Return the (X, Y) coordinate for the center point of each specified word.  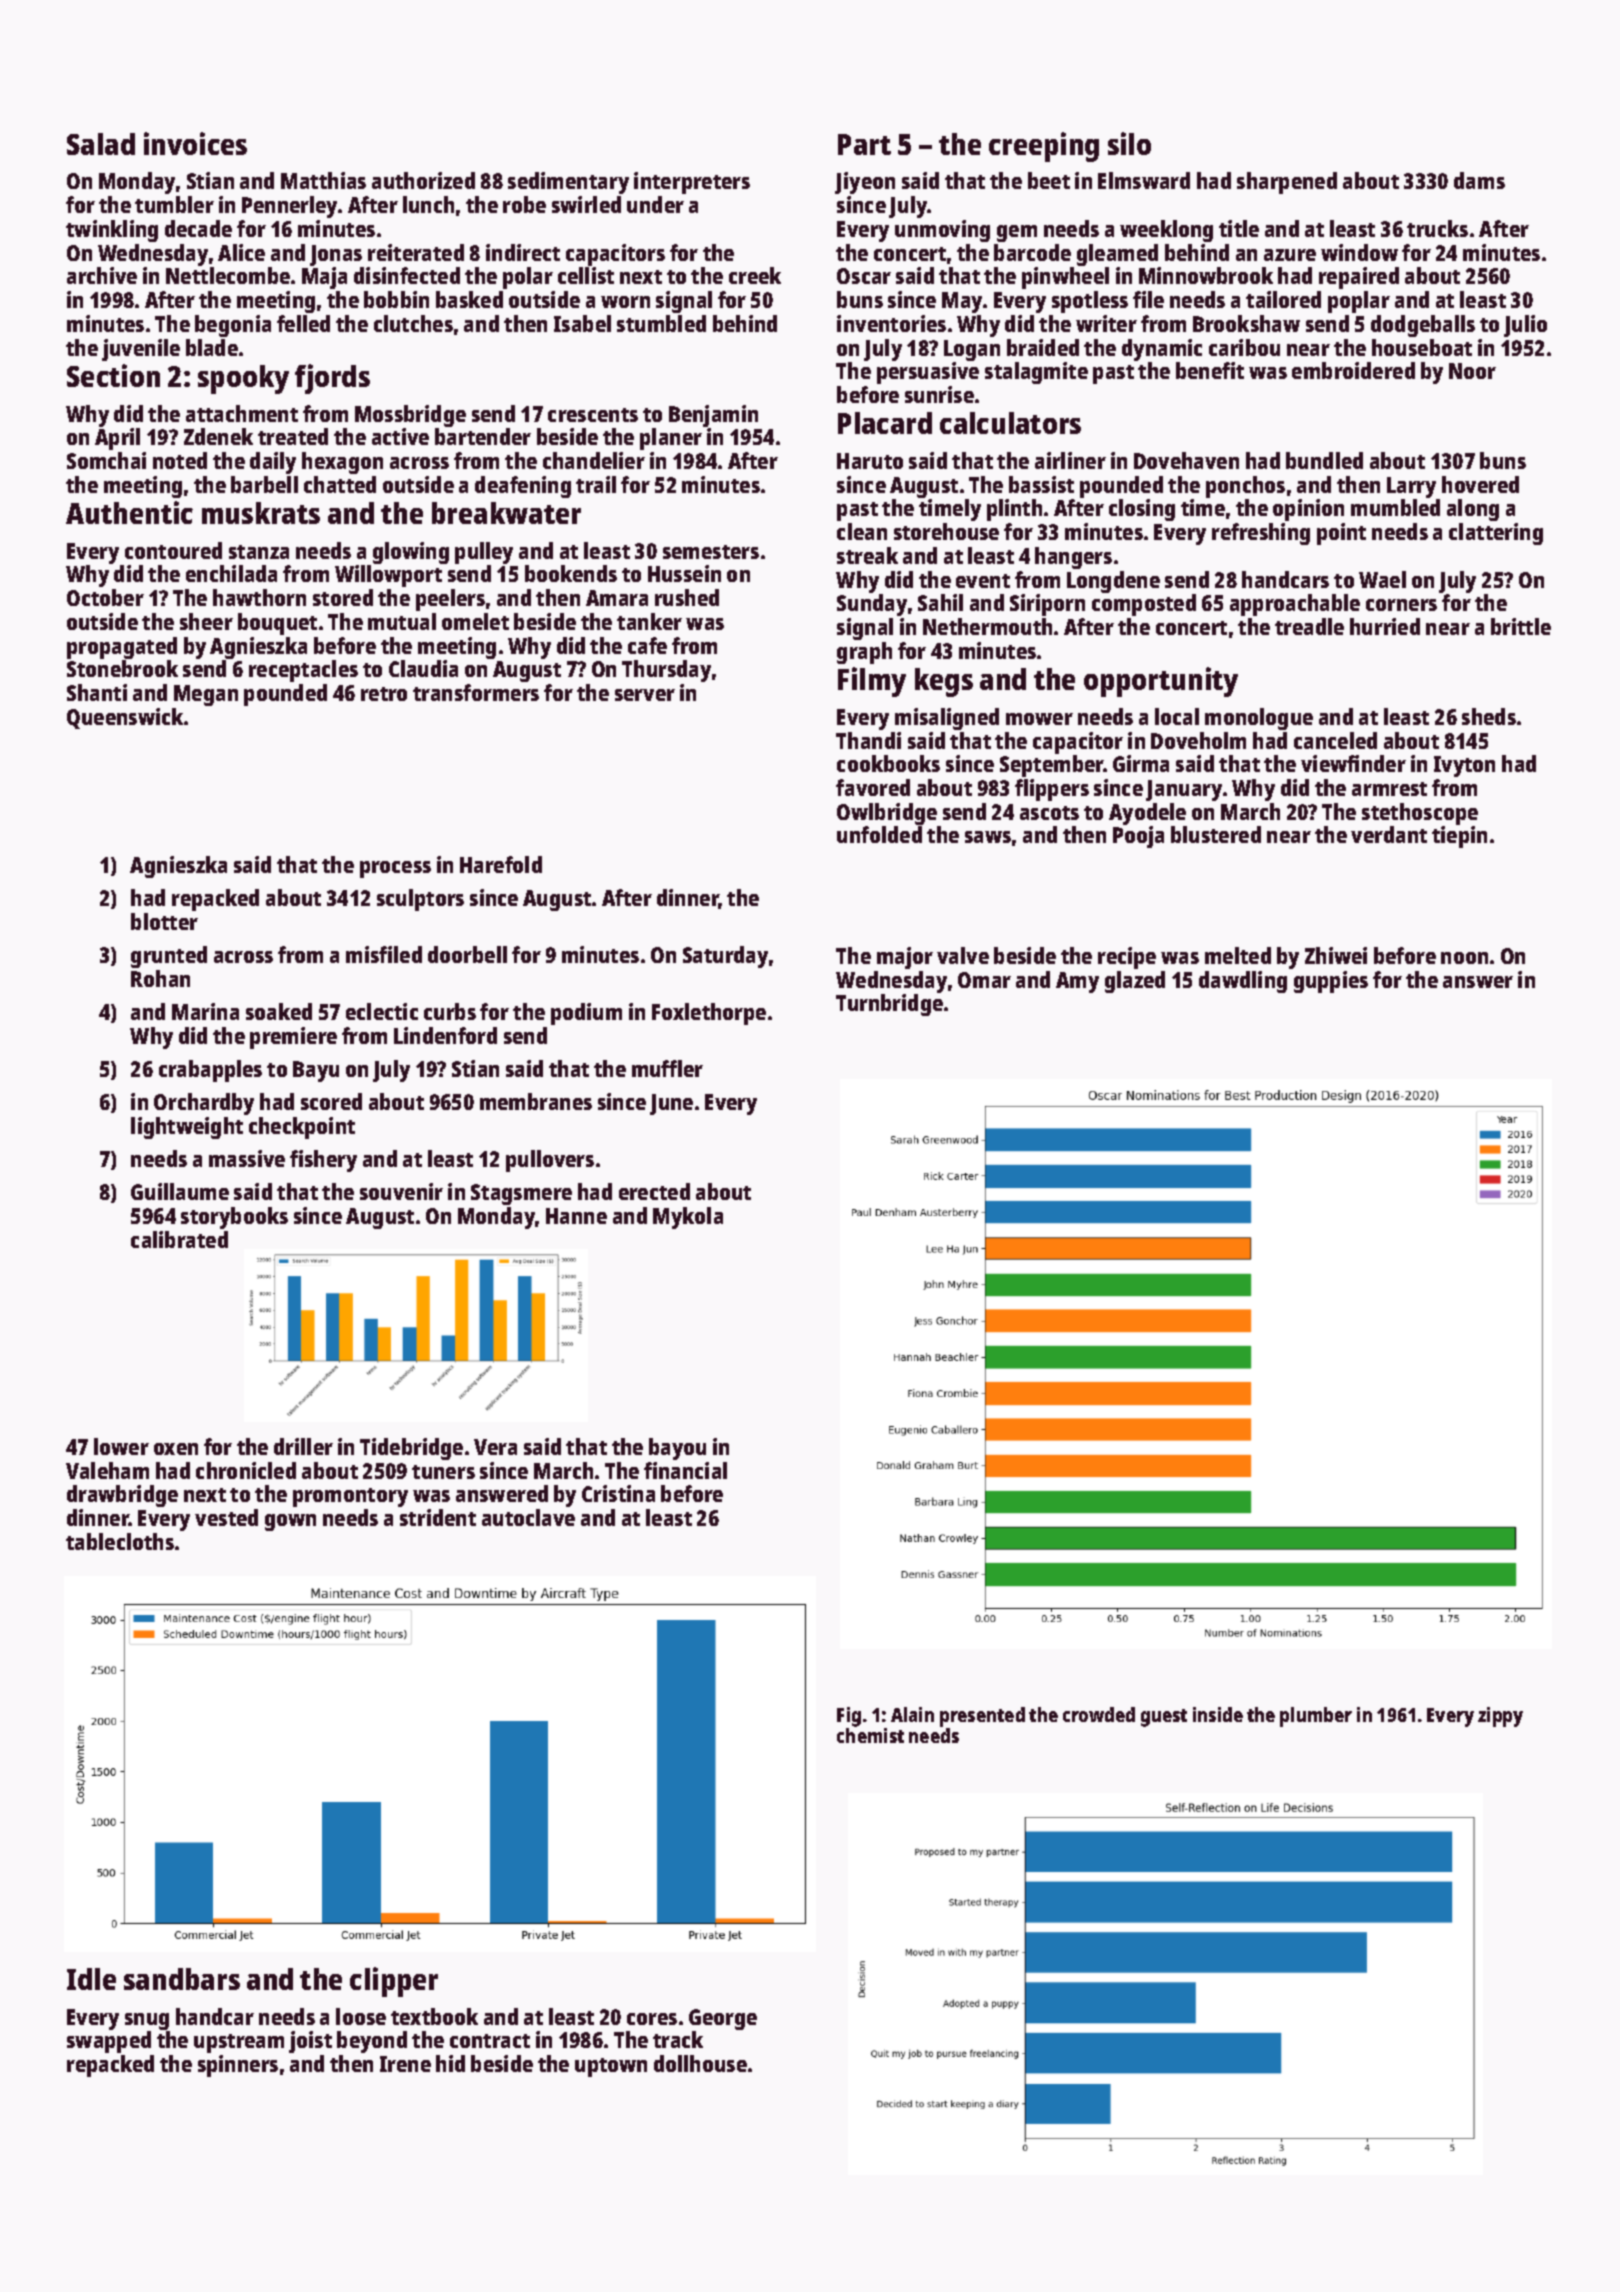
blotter (164, 921)
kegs (944, 682)
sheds (1489, 716)
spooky (243, 379)
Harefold (501, 864)
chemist (870, 1735)
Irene (405, 2064)
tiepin (1459, 837)
